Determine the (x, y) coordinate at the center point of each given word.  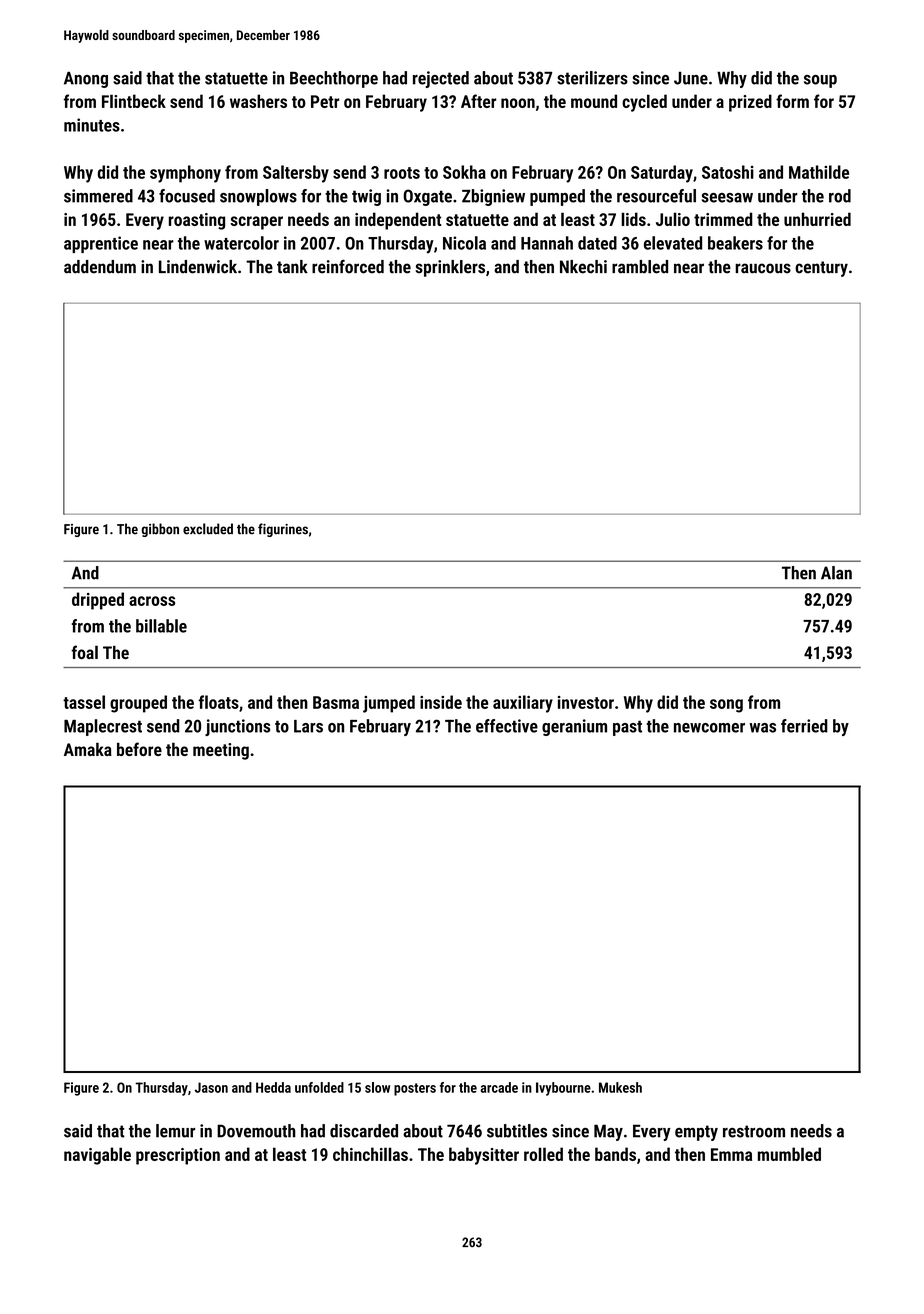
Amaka (88, 749)
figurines (283, 530)
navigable (97, 1156)
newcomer (709, 728)
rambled (640, 267)
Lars (308, 726)
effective (507, 726)
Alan (836, 573)
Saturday (662, 174)
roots (402, 173)
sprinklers (450, 268)
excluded (208, 529)
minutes (92, 125)
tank (292, 267)
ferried (804, 726)
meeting (221, 751)
